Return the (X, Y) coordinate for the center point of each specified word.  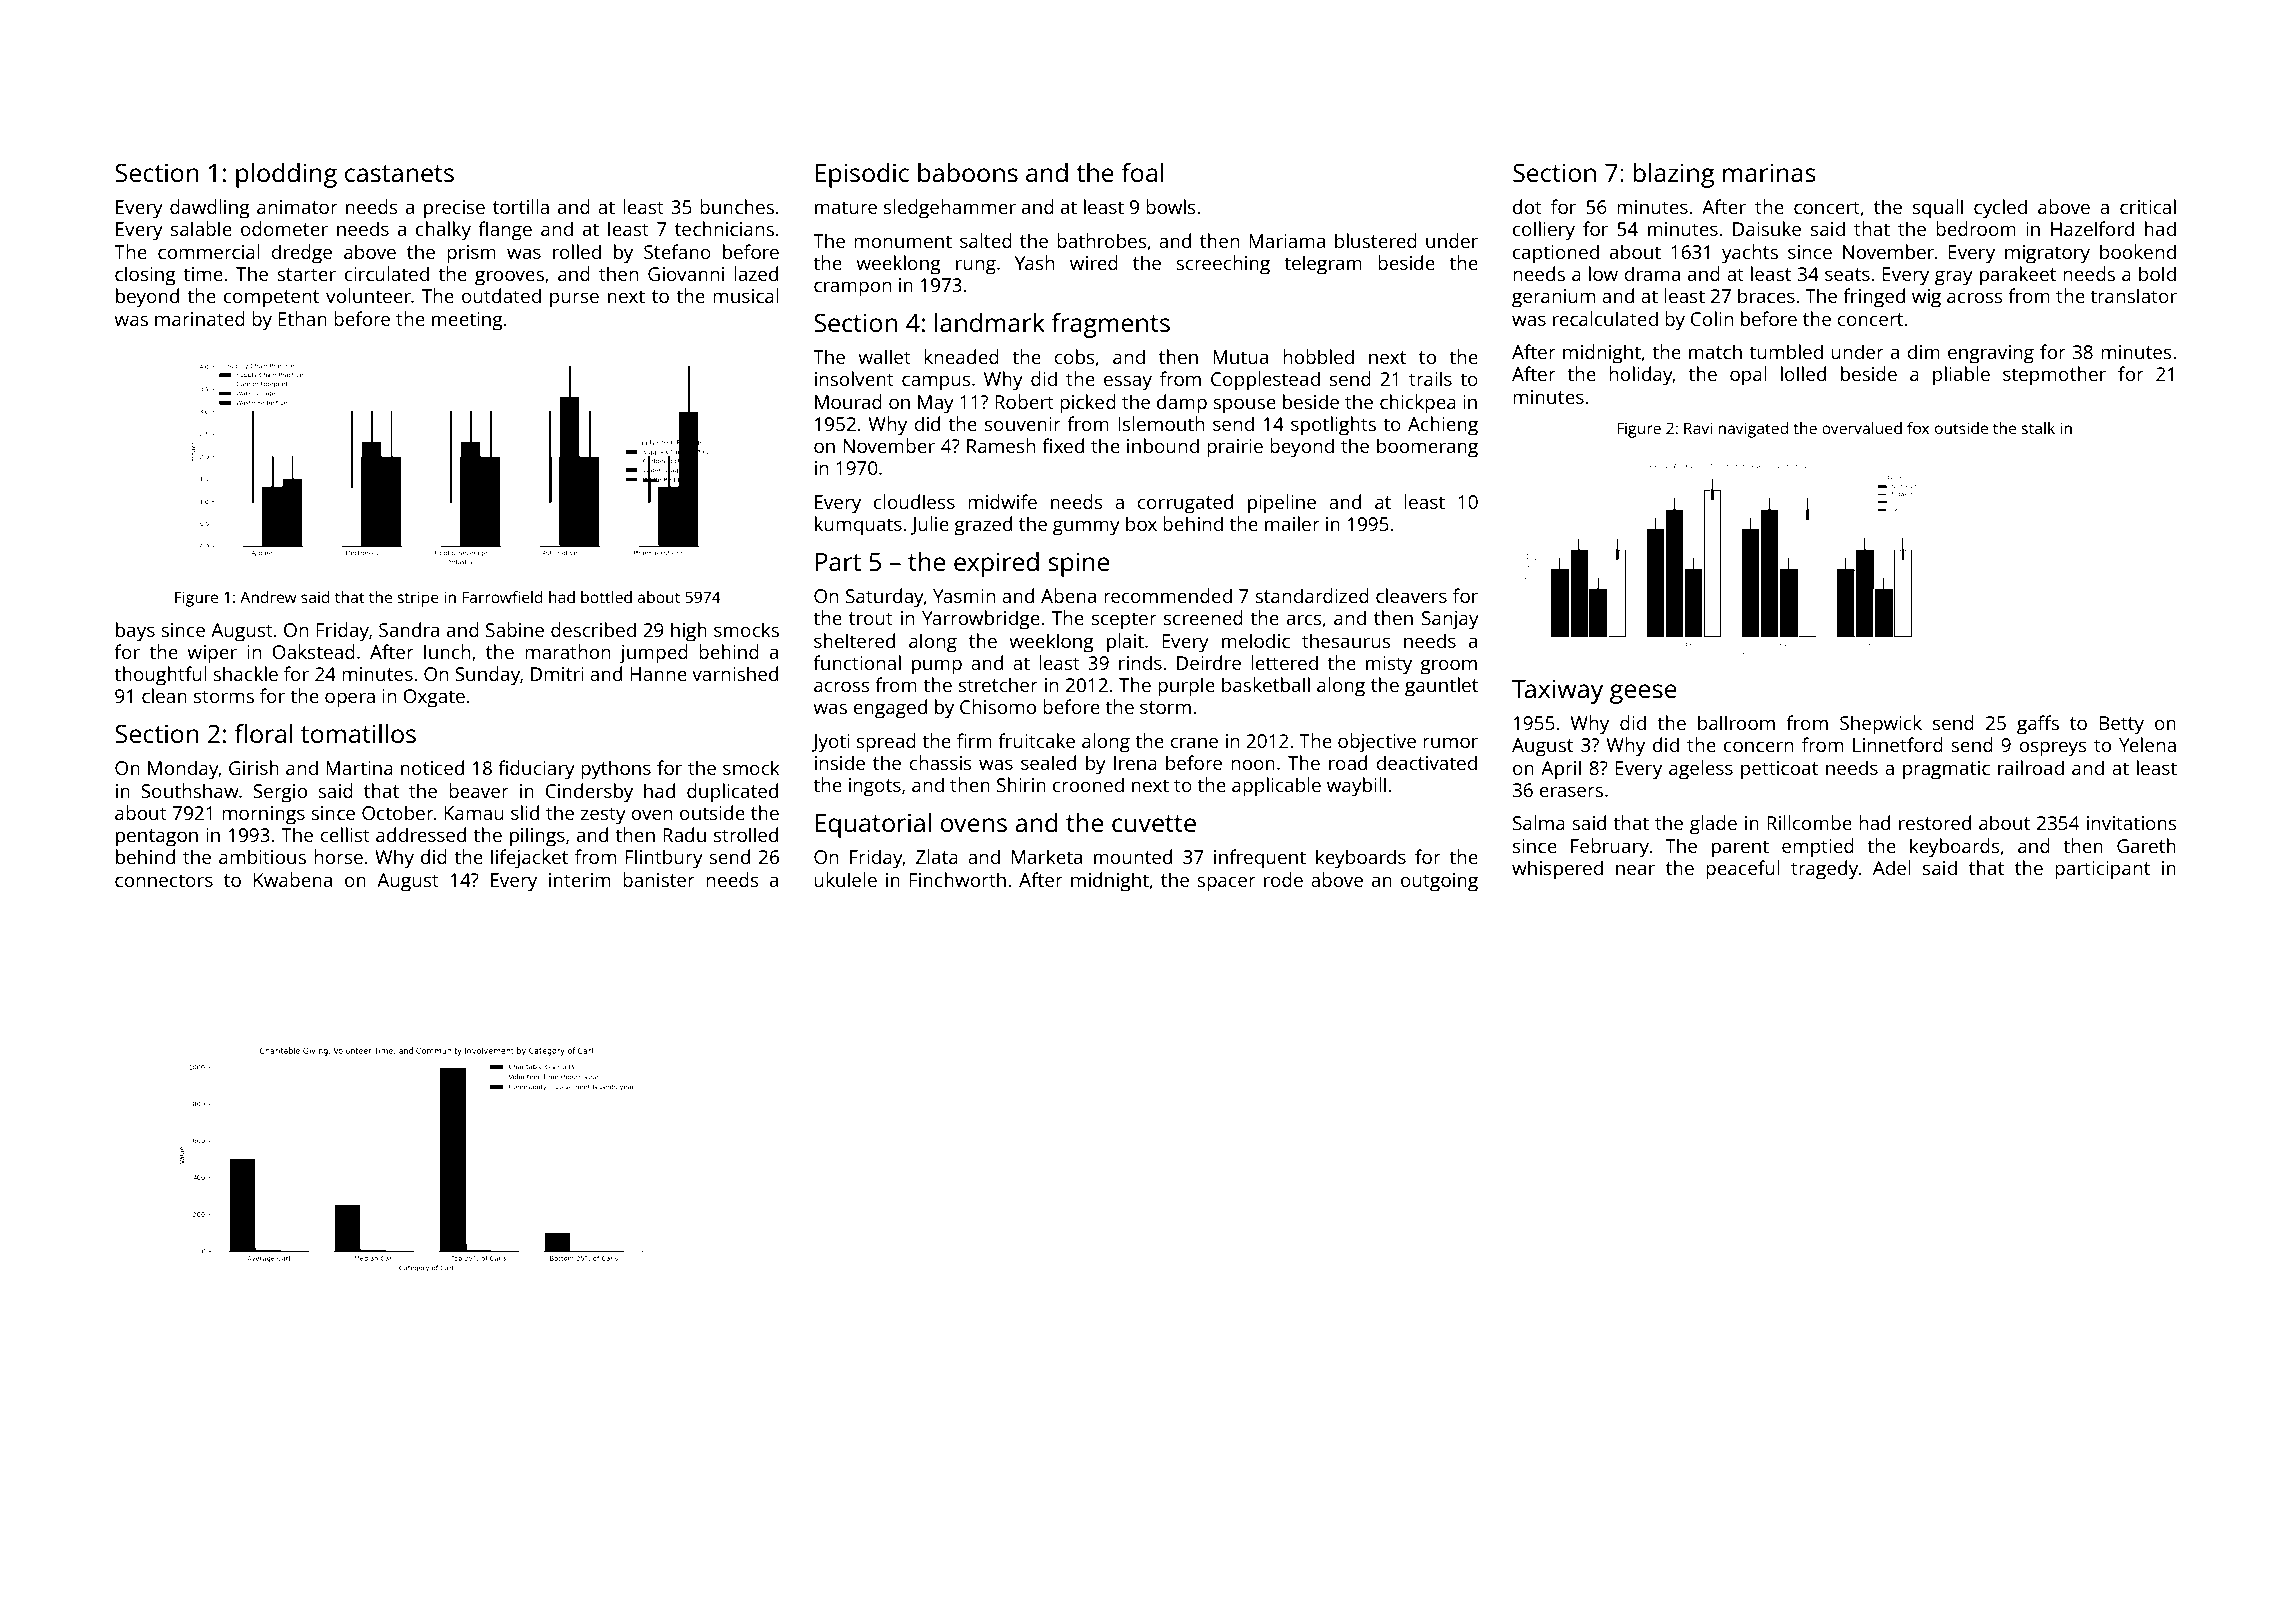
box (1141, 523)
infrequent (1260, 859)
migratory (2047, 254)
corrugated (1185, 504)
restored (1935, 822)
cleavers (1411, 595)
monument (903, 241)
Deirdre (1209, 662)
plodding (286, 175)
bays (135, 632)
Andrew (268, 597)
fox (1918, 428)
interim (579, 880)
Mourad (848, 401)
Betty (2122, 725)
